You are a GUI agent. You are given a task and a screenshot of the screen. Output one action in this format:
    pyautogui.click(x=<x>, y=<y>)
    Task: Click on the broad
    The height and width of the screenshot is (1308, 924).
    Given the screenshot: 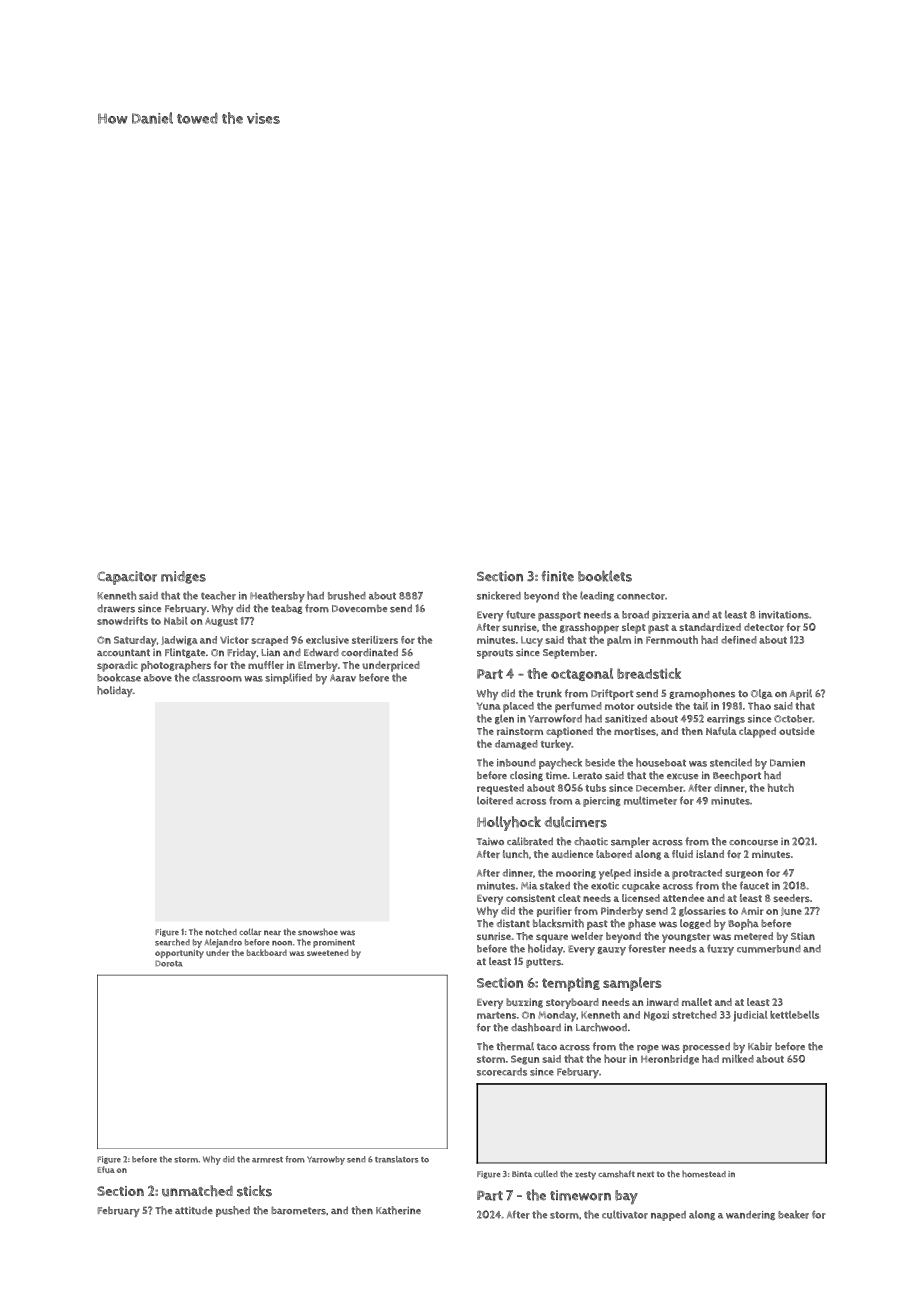 What is the action you would take?
    pyautogui.click(x=635, y=615)
